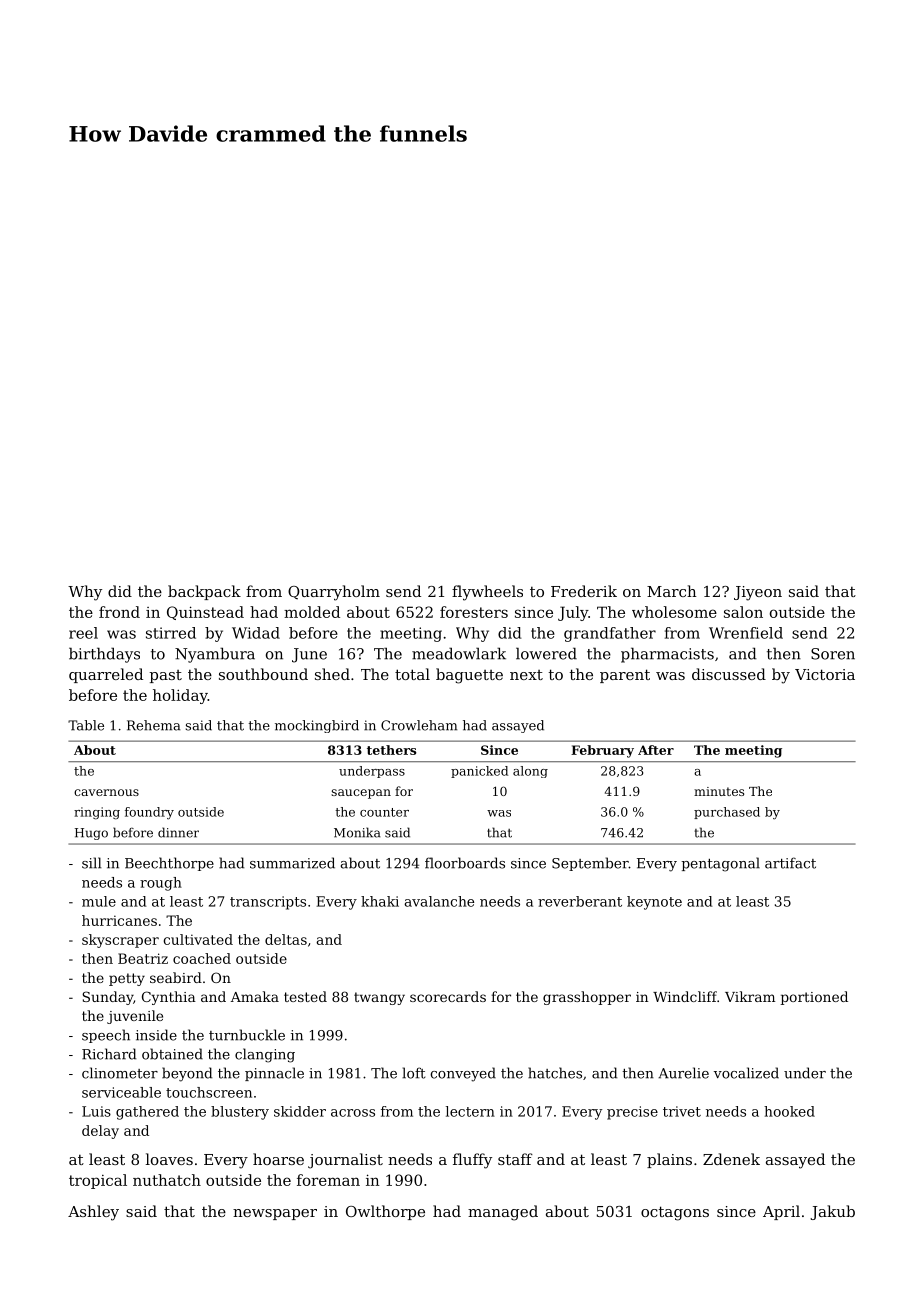 The height and width of the screenshot is (1308, 924). Describe the element at coordinates (180, 696) in the screenshot. I see `holiday` at that location.
